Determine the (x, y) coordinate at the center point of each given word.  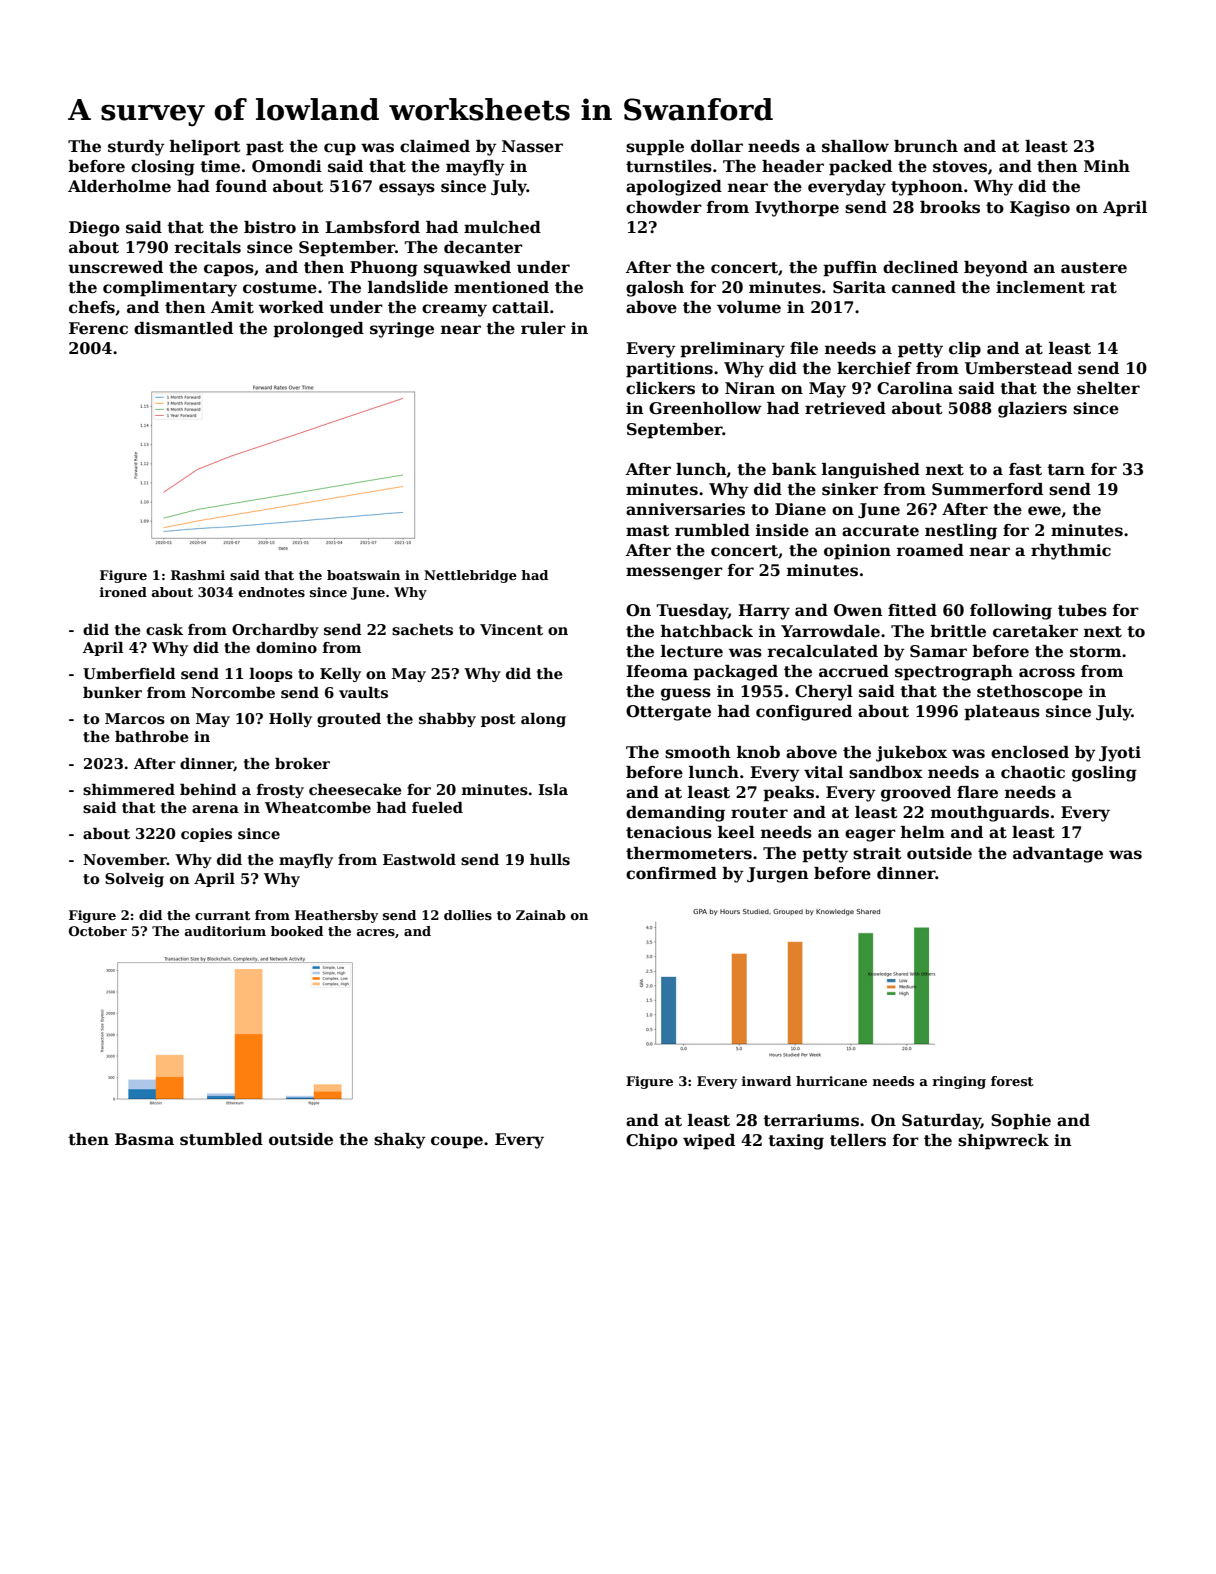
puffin (850, 269)
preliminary (732, 350)
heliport (205, 148)
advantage (1058, 855)
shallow (855, 146)
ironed (123, 592)
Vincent (511, 629)
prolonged (318, 330)
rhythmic (1071, 552)
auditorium (225, 931)
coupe (457, 1142)
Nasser (532, 146)
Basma (144, 1139)
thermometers (689, 853)
